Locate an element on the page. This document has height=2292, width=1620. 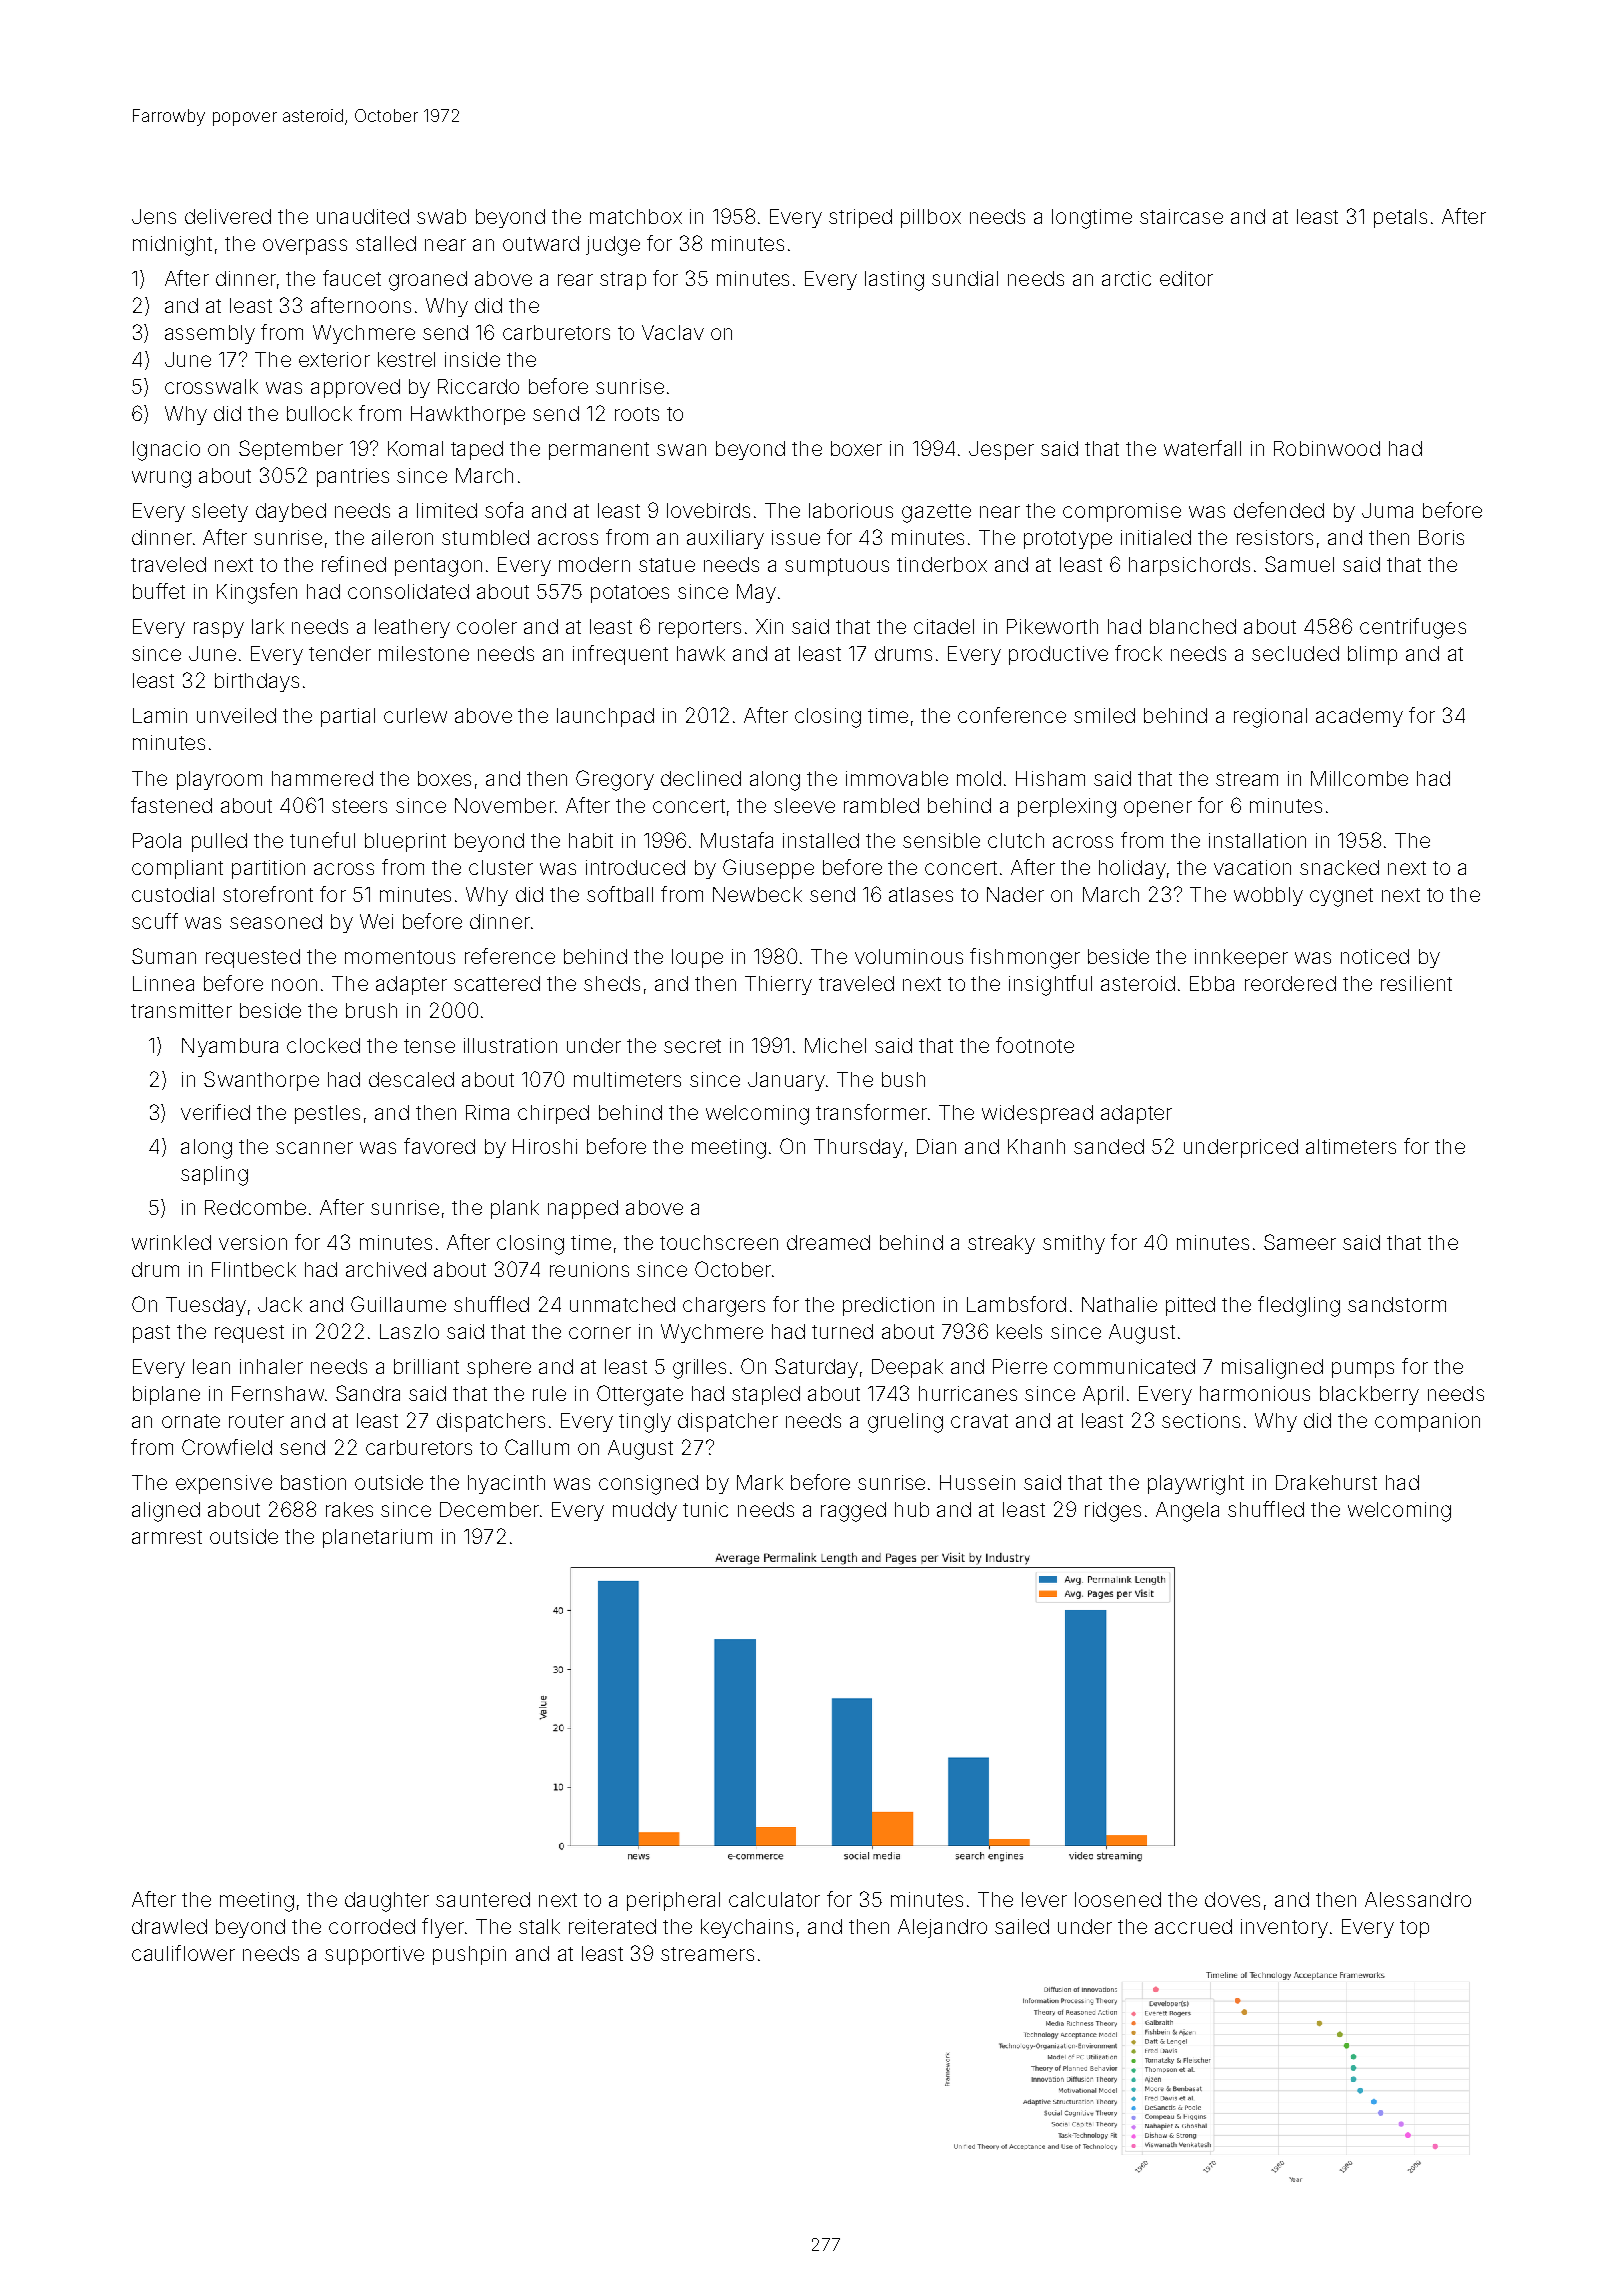
insightful is located at coordinates (1050, 985).
